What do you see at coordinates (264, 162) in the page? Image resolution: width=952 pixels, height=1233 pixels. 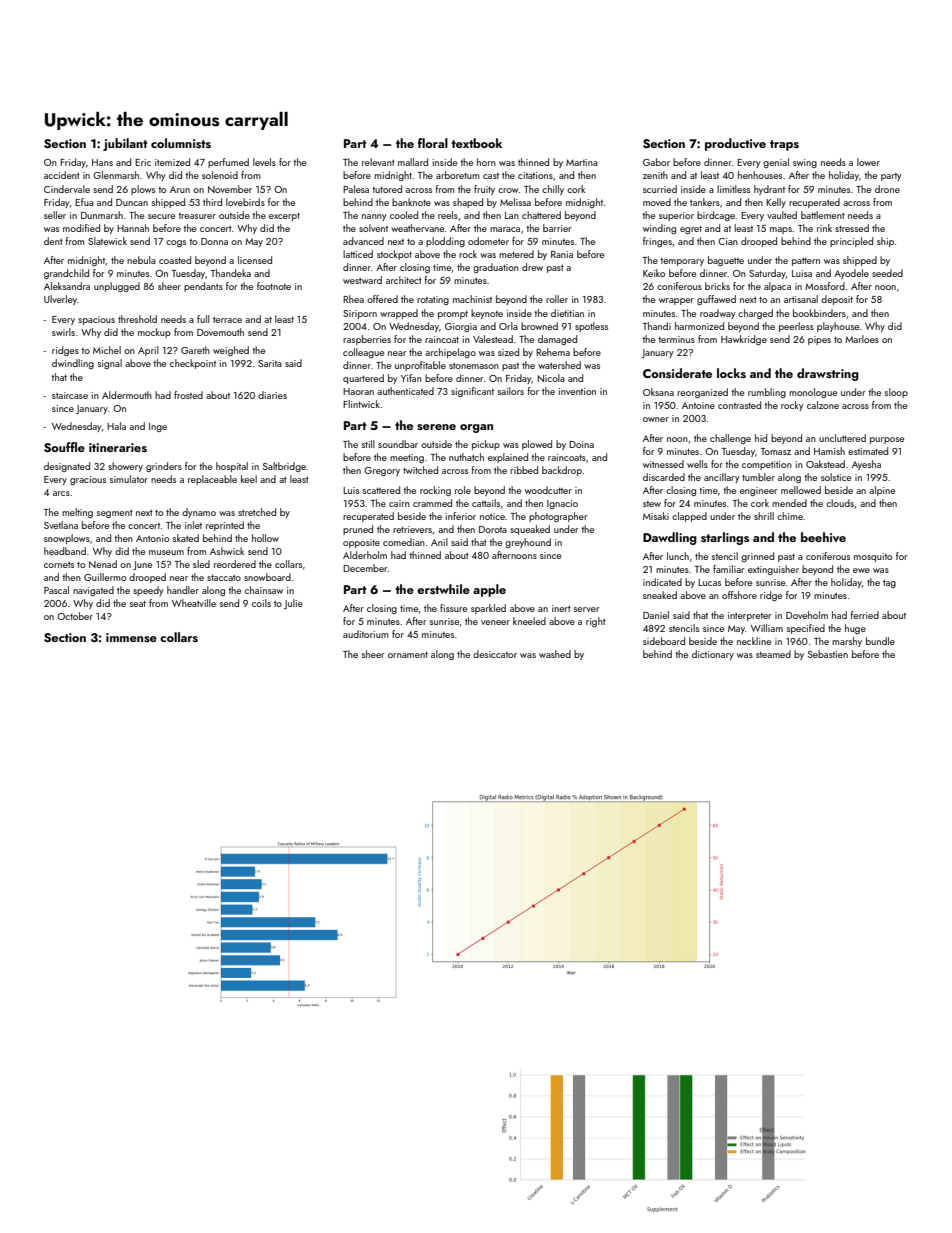 I see `levels` at bounding box center [264, 162].
